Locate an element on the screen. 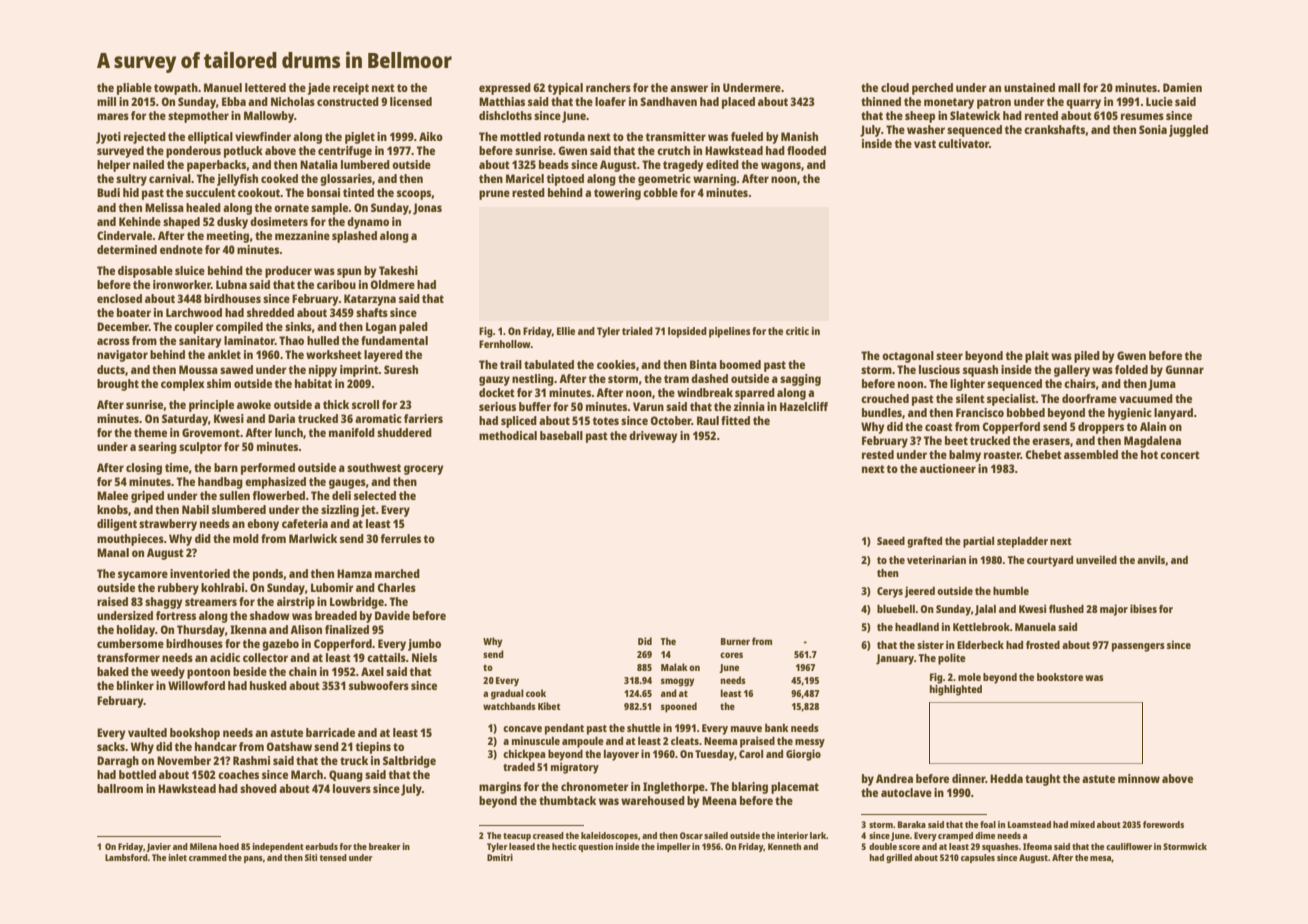  cloud is located at coordinates (895, 87).
